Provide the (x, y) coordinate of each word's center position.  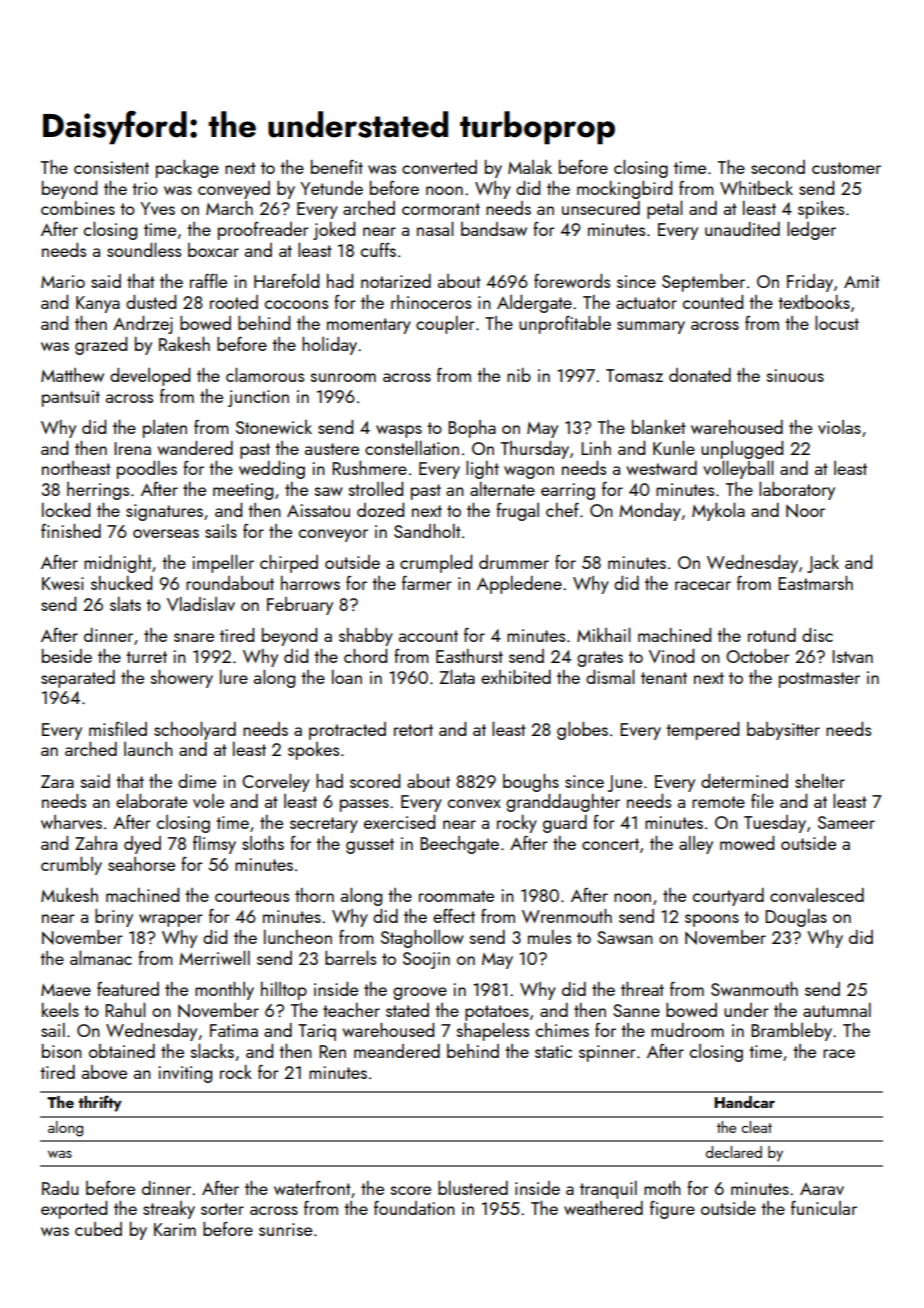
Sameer (846, 822)
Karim (175, 1229)
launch (148, 749)
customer (846, 168)
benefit (337, 167)
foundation (414, 1208)
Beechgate (459, 845)
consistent (111, 167)
